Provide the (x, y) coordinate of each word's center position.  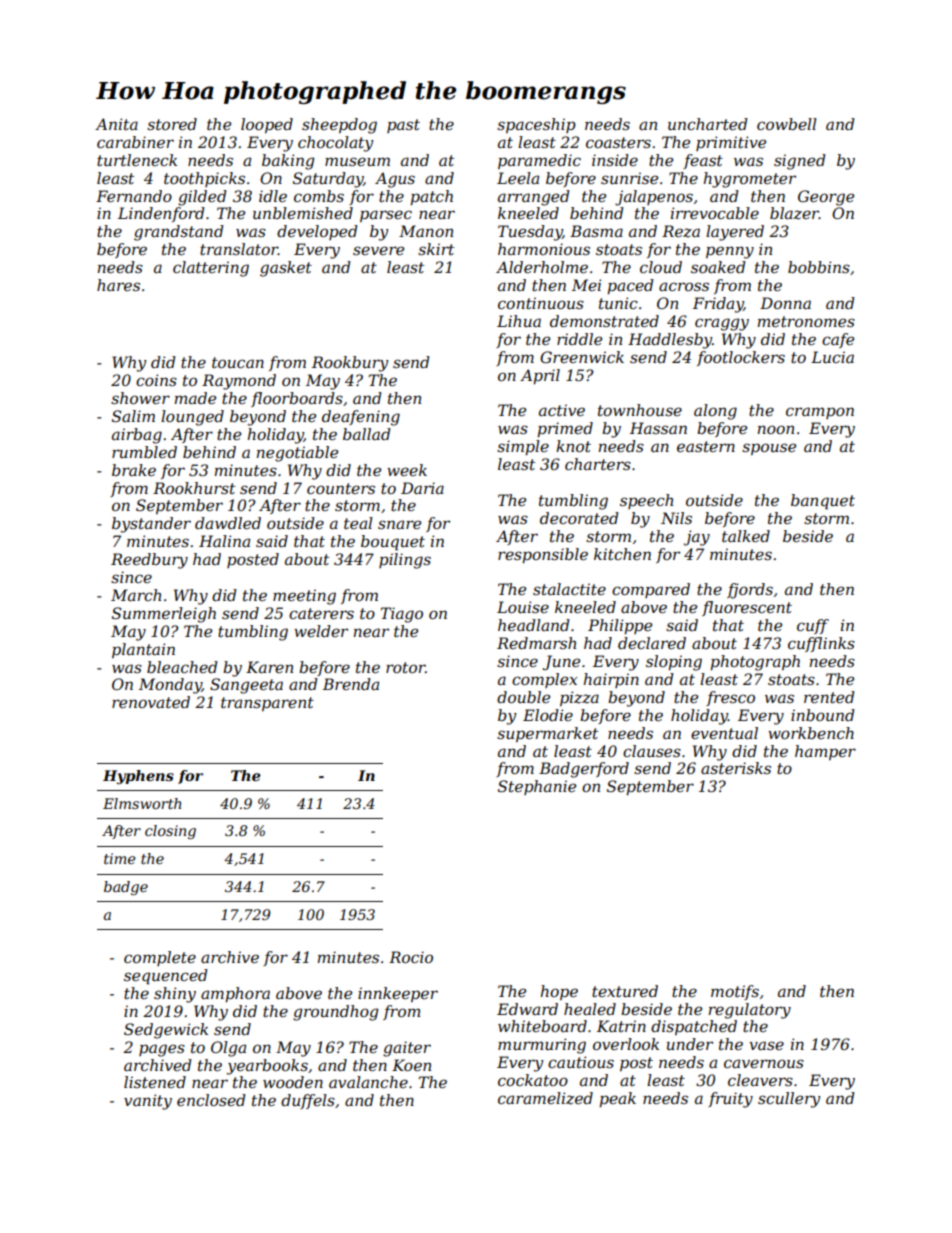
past (403, 126)
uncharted (708, 124)
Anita (116, 124)
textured (625, 991)
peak (617, 1099)
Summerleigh (164, 615)
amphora (235, 994)
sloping (674, 663)
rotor (406, 667)
